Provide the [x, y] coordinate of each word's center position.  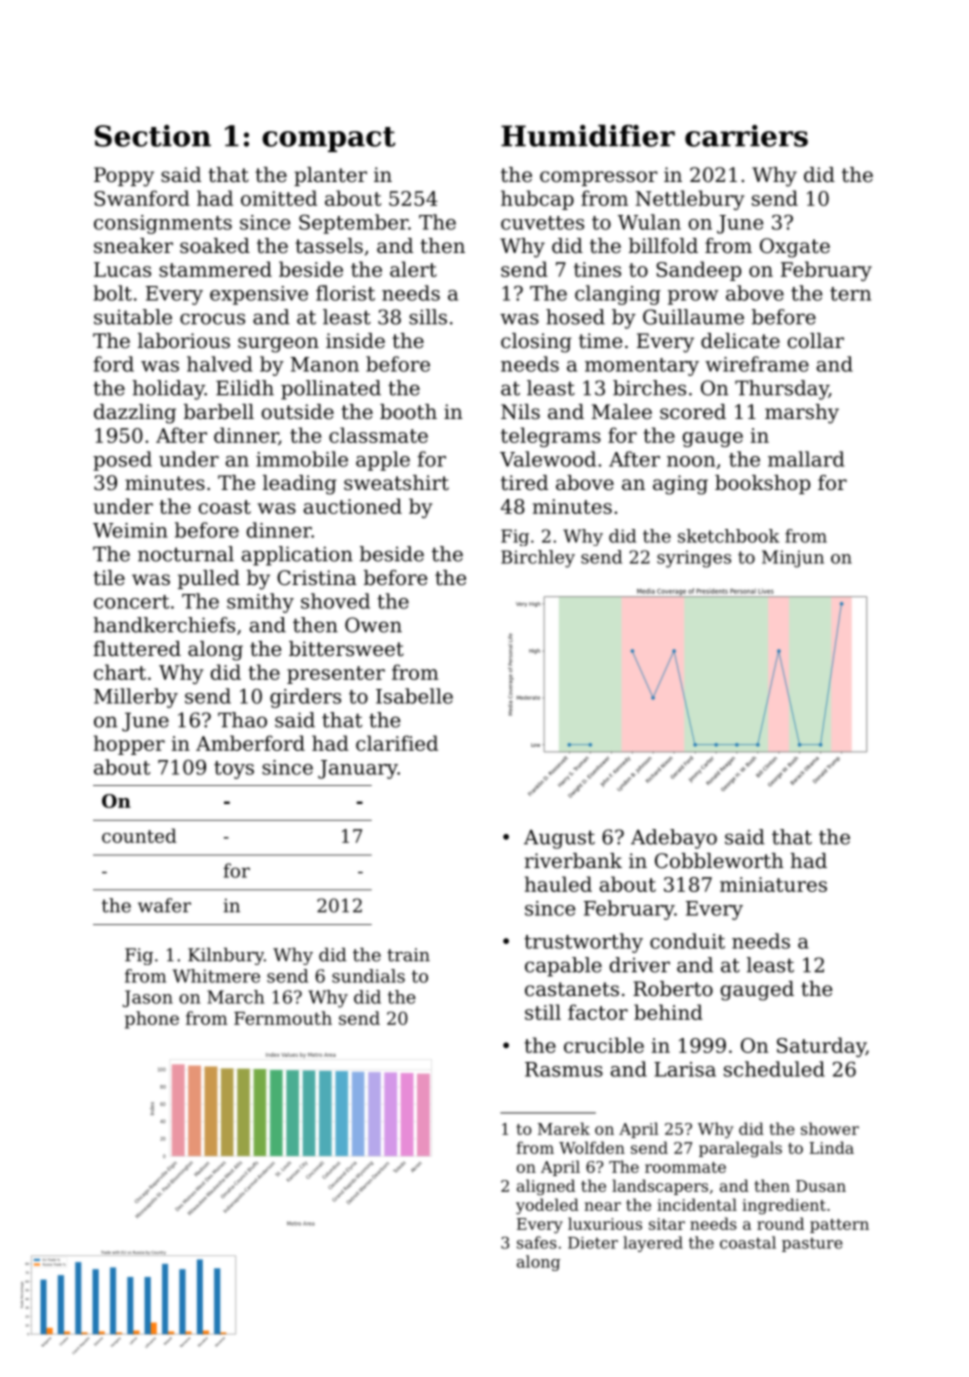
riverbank [573, 860]
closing [536, 343]
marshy [802, 414]
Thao [242, 720]
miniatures [773, 884]
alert [413, 269]
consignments [163, 224]
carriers [746, 136]
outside [298, 412]
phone [152, 1020]
